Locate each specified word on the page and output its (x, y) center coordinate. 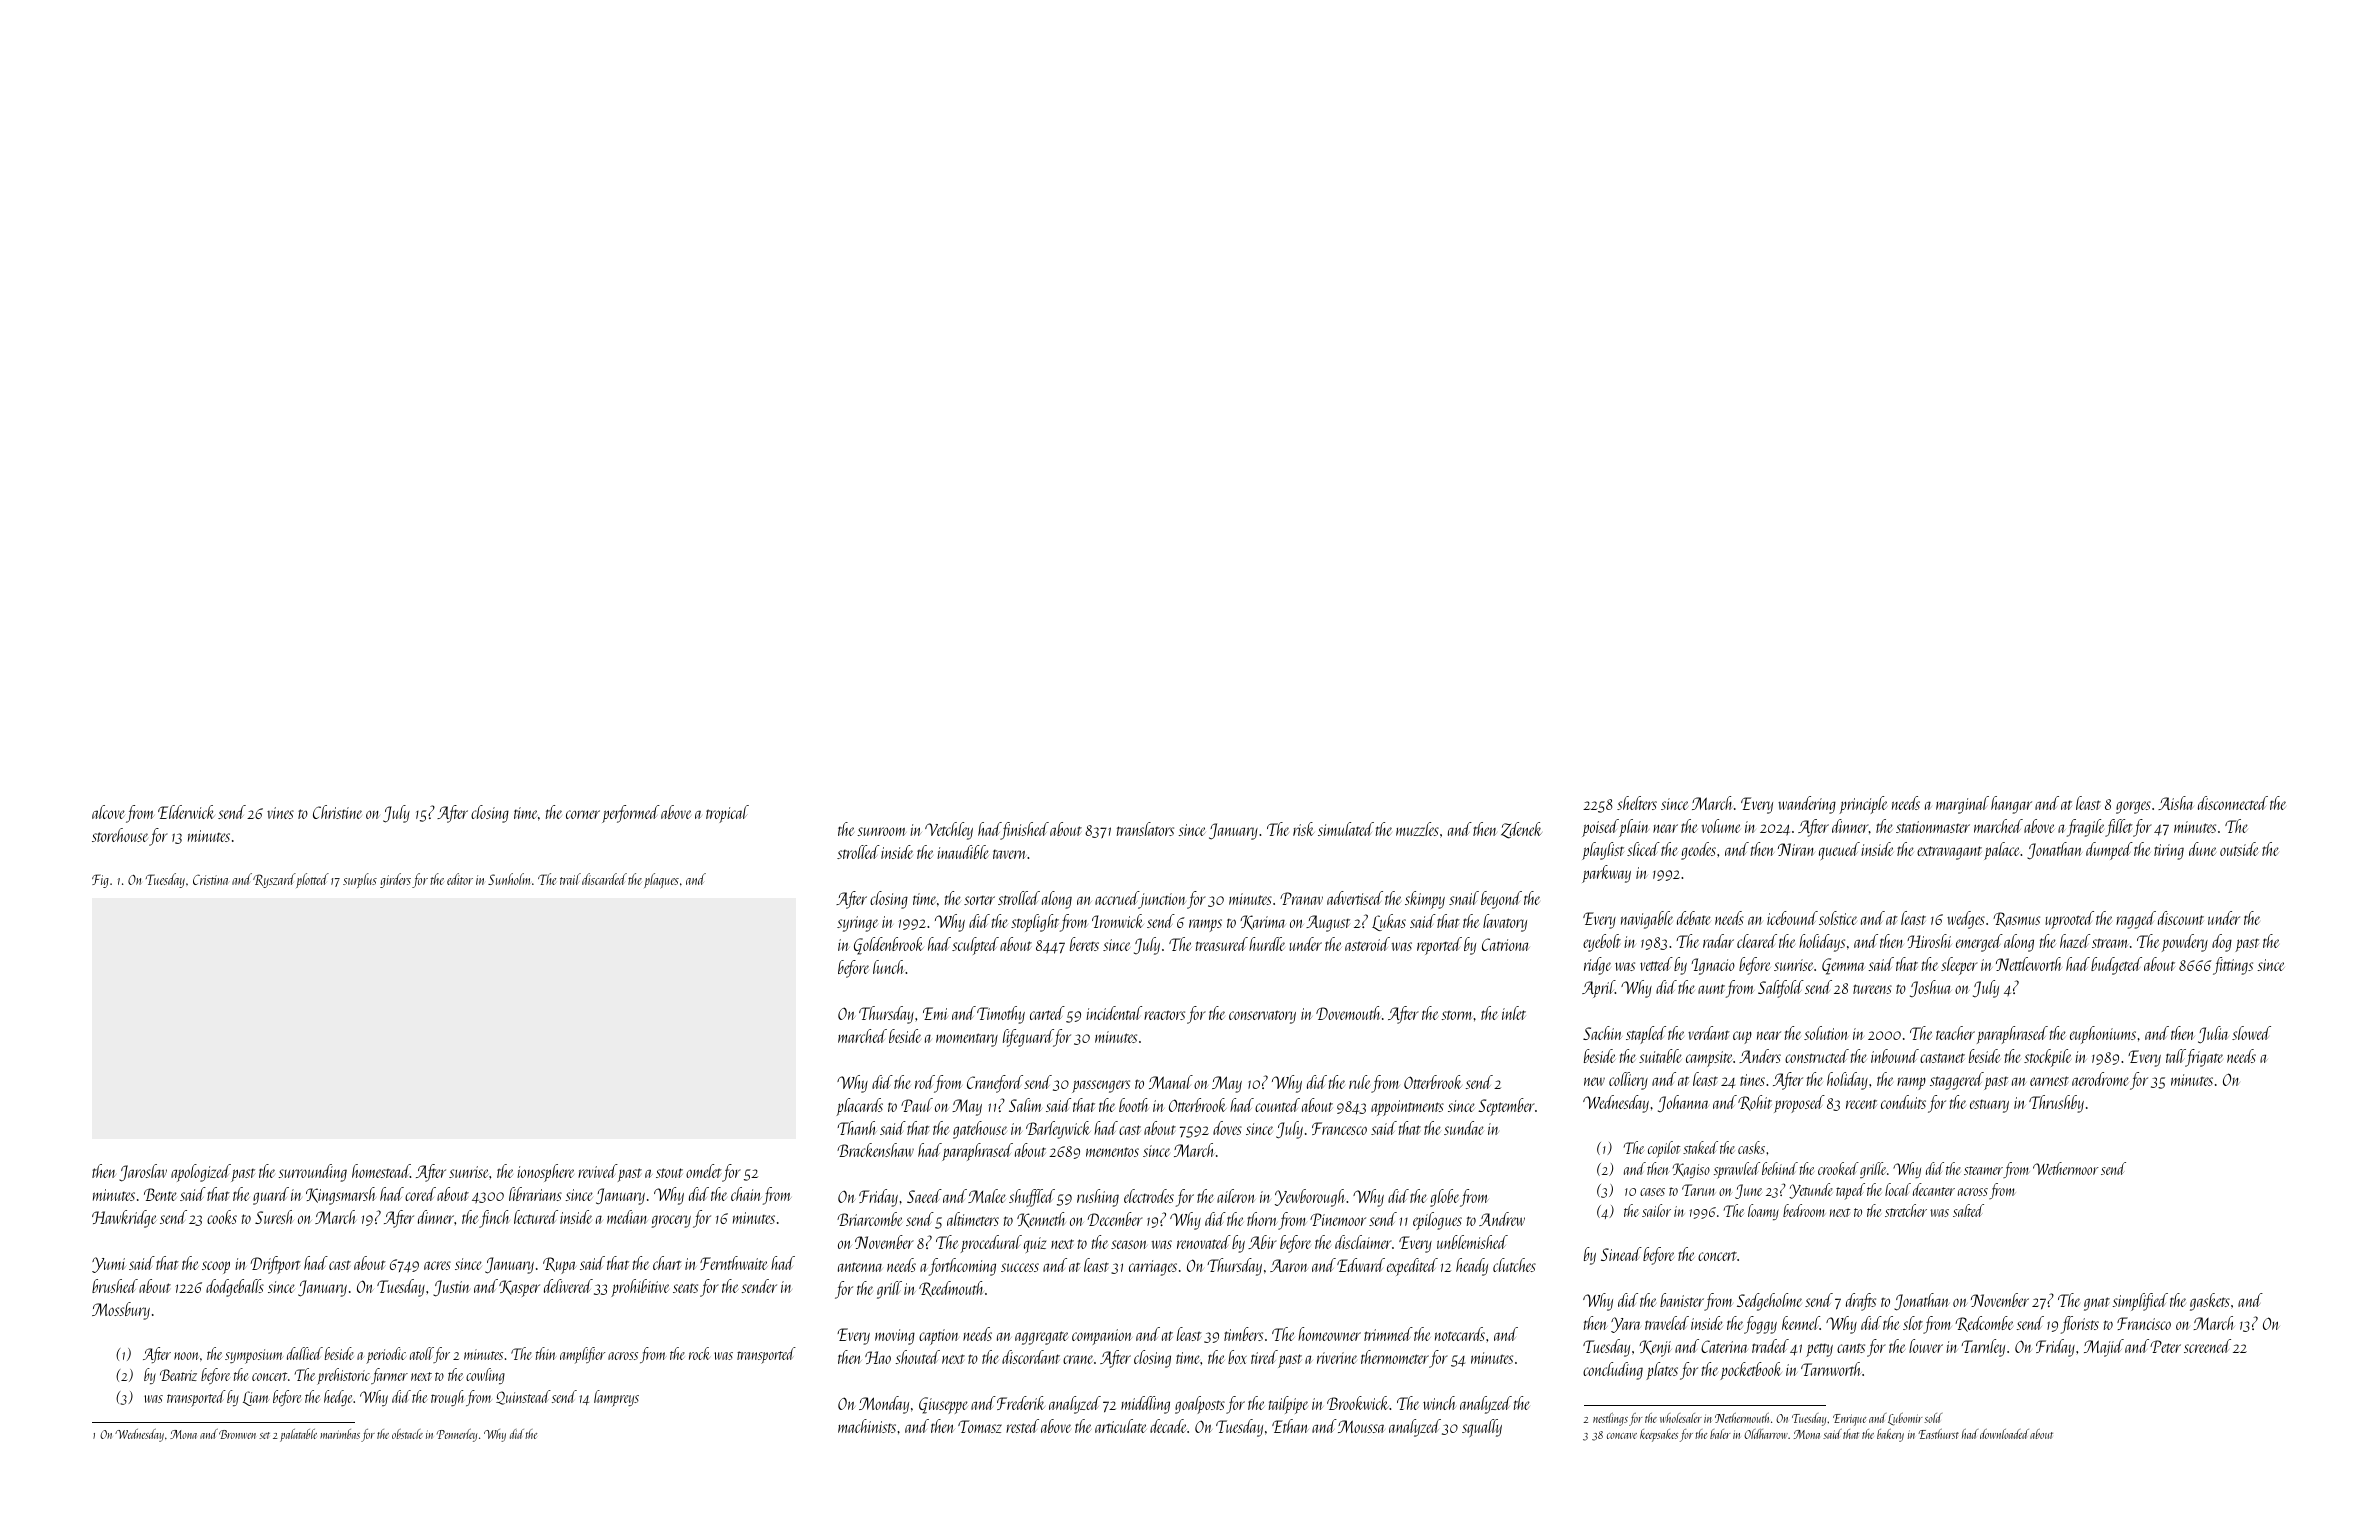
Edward (1361, 1265)
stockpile (2047, 1058)
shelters (1637, 803)
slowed (2251, 1033)
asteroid (1367, 944)
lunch (889, 967)
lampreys (616, 1398)
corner (583, 814)
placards (859, 1107)
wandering (1807, 805)
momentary (967, 1040)
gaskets (2210, 1302)
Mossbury (121, 1311)
